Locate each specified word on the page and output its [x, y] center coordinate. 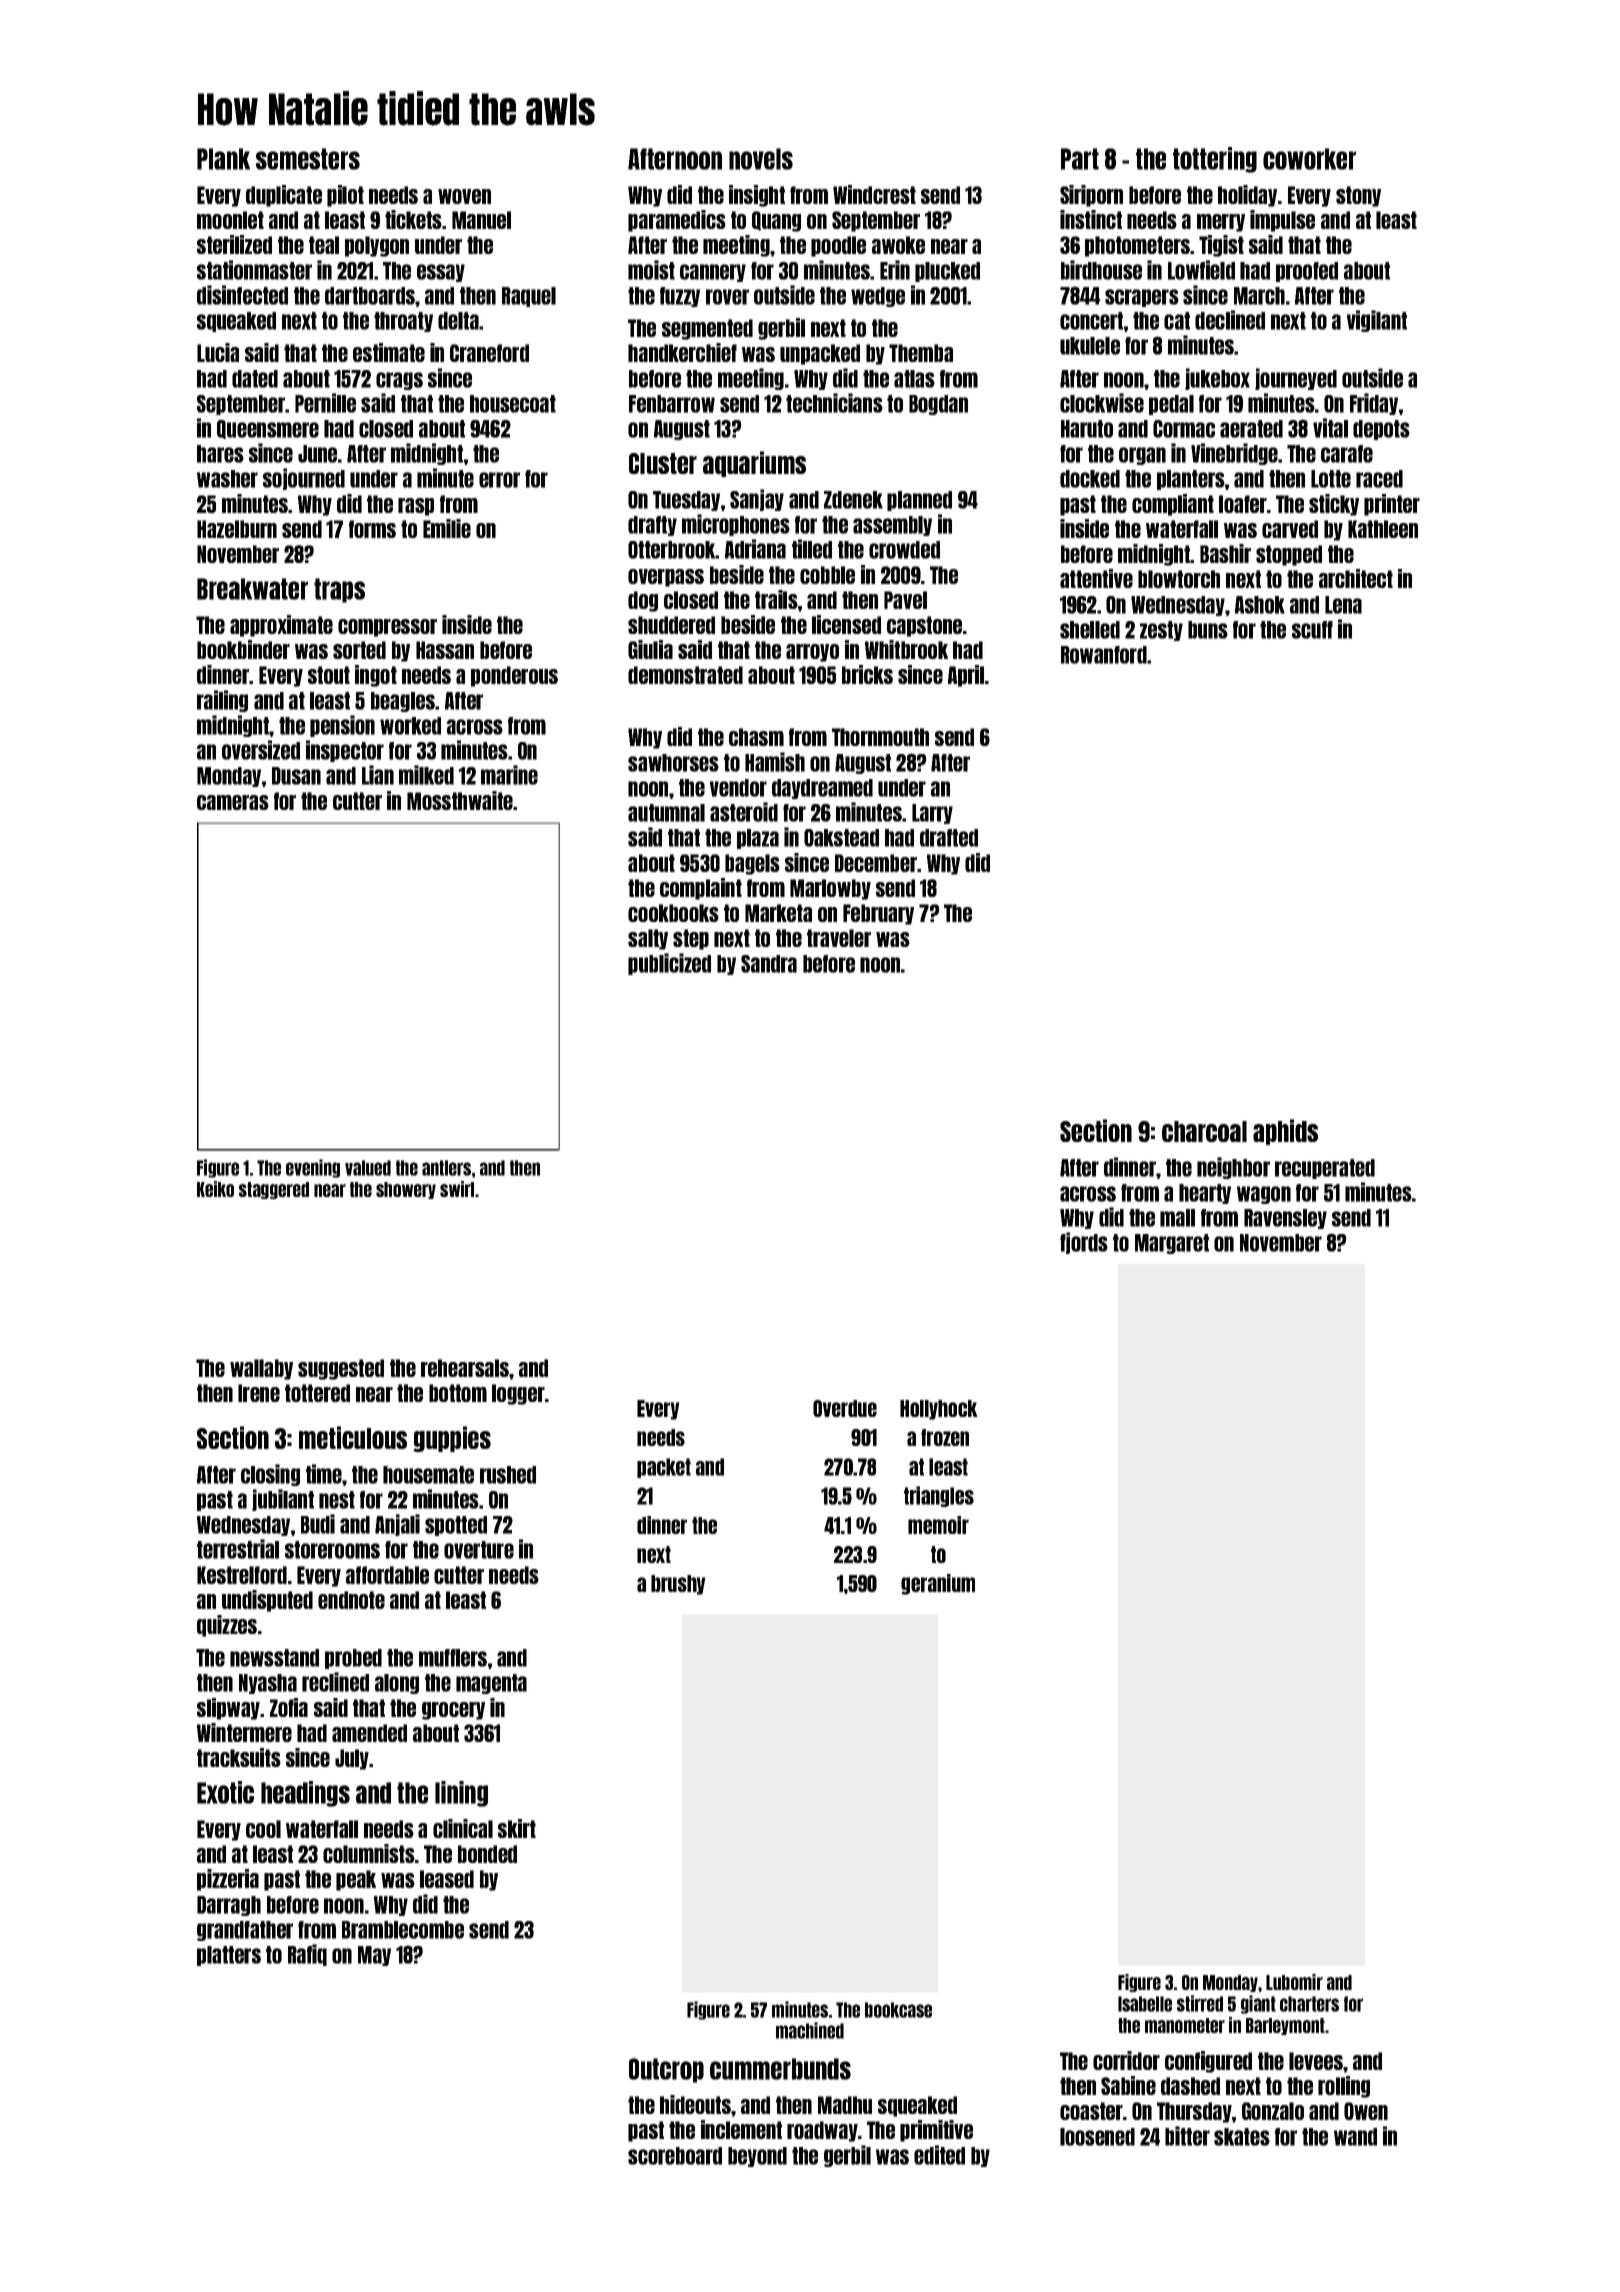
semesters [308, 159]
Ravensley [1285, 1219]
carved [1290, 529]
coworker [1309, 159]
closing [270, 1475]
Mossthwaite [460, 800]
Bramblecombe [403, 1930]
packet [664, 1468]
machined [810, 2030]
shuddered [671, 625]
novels [761, 159]
